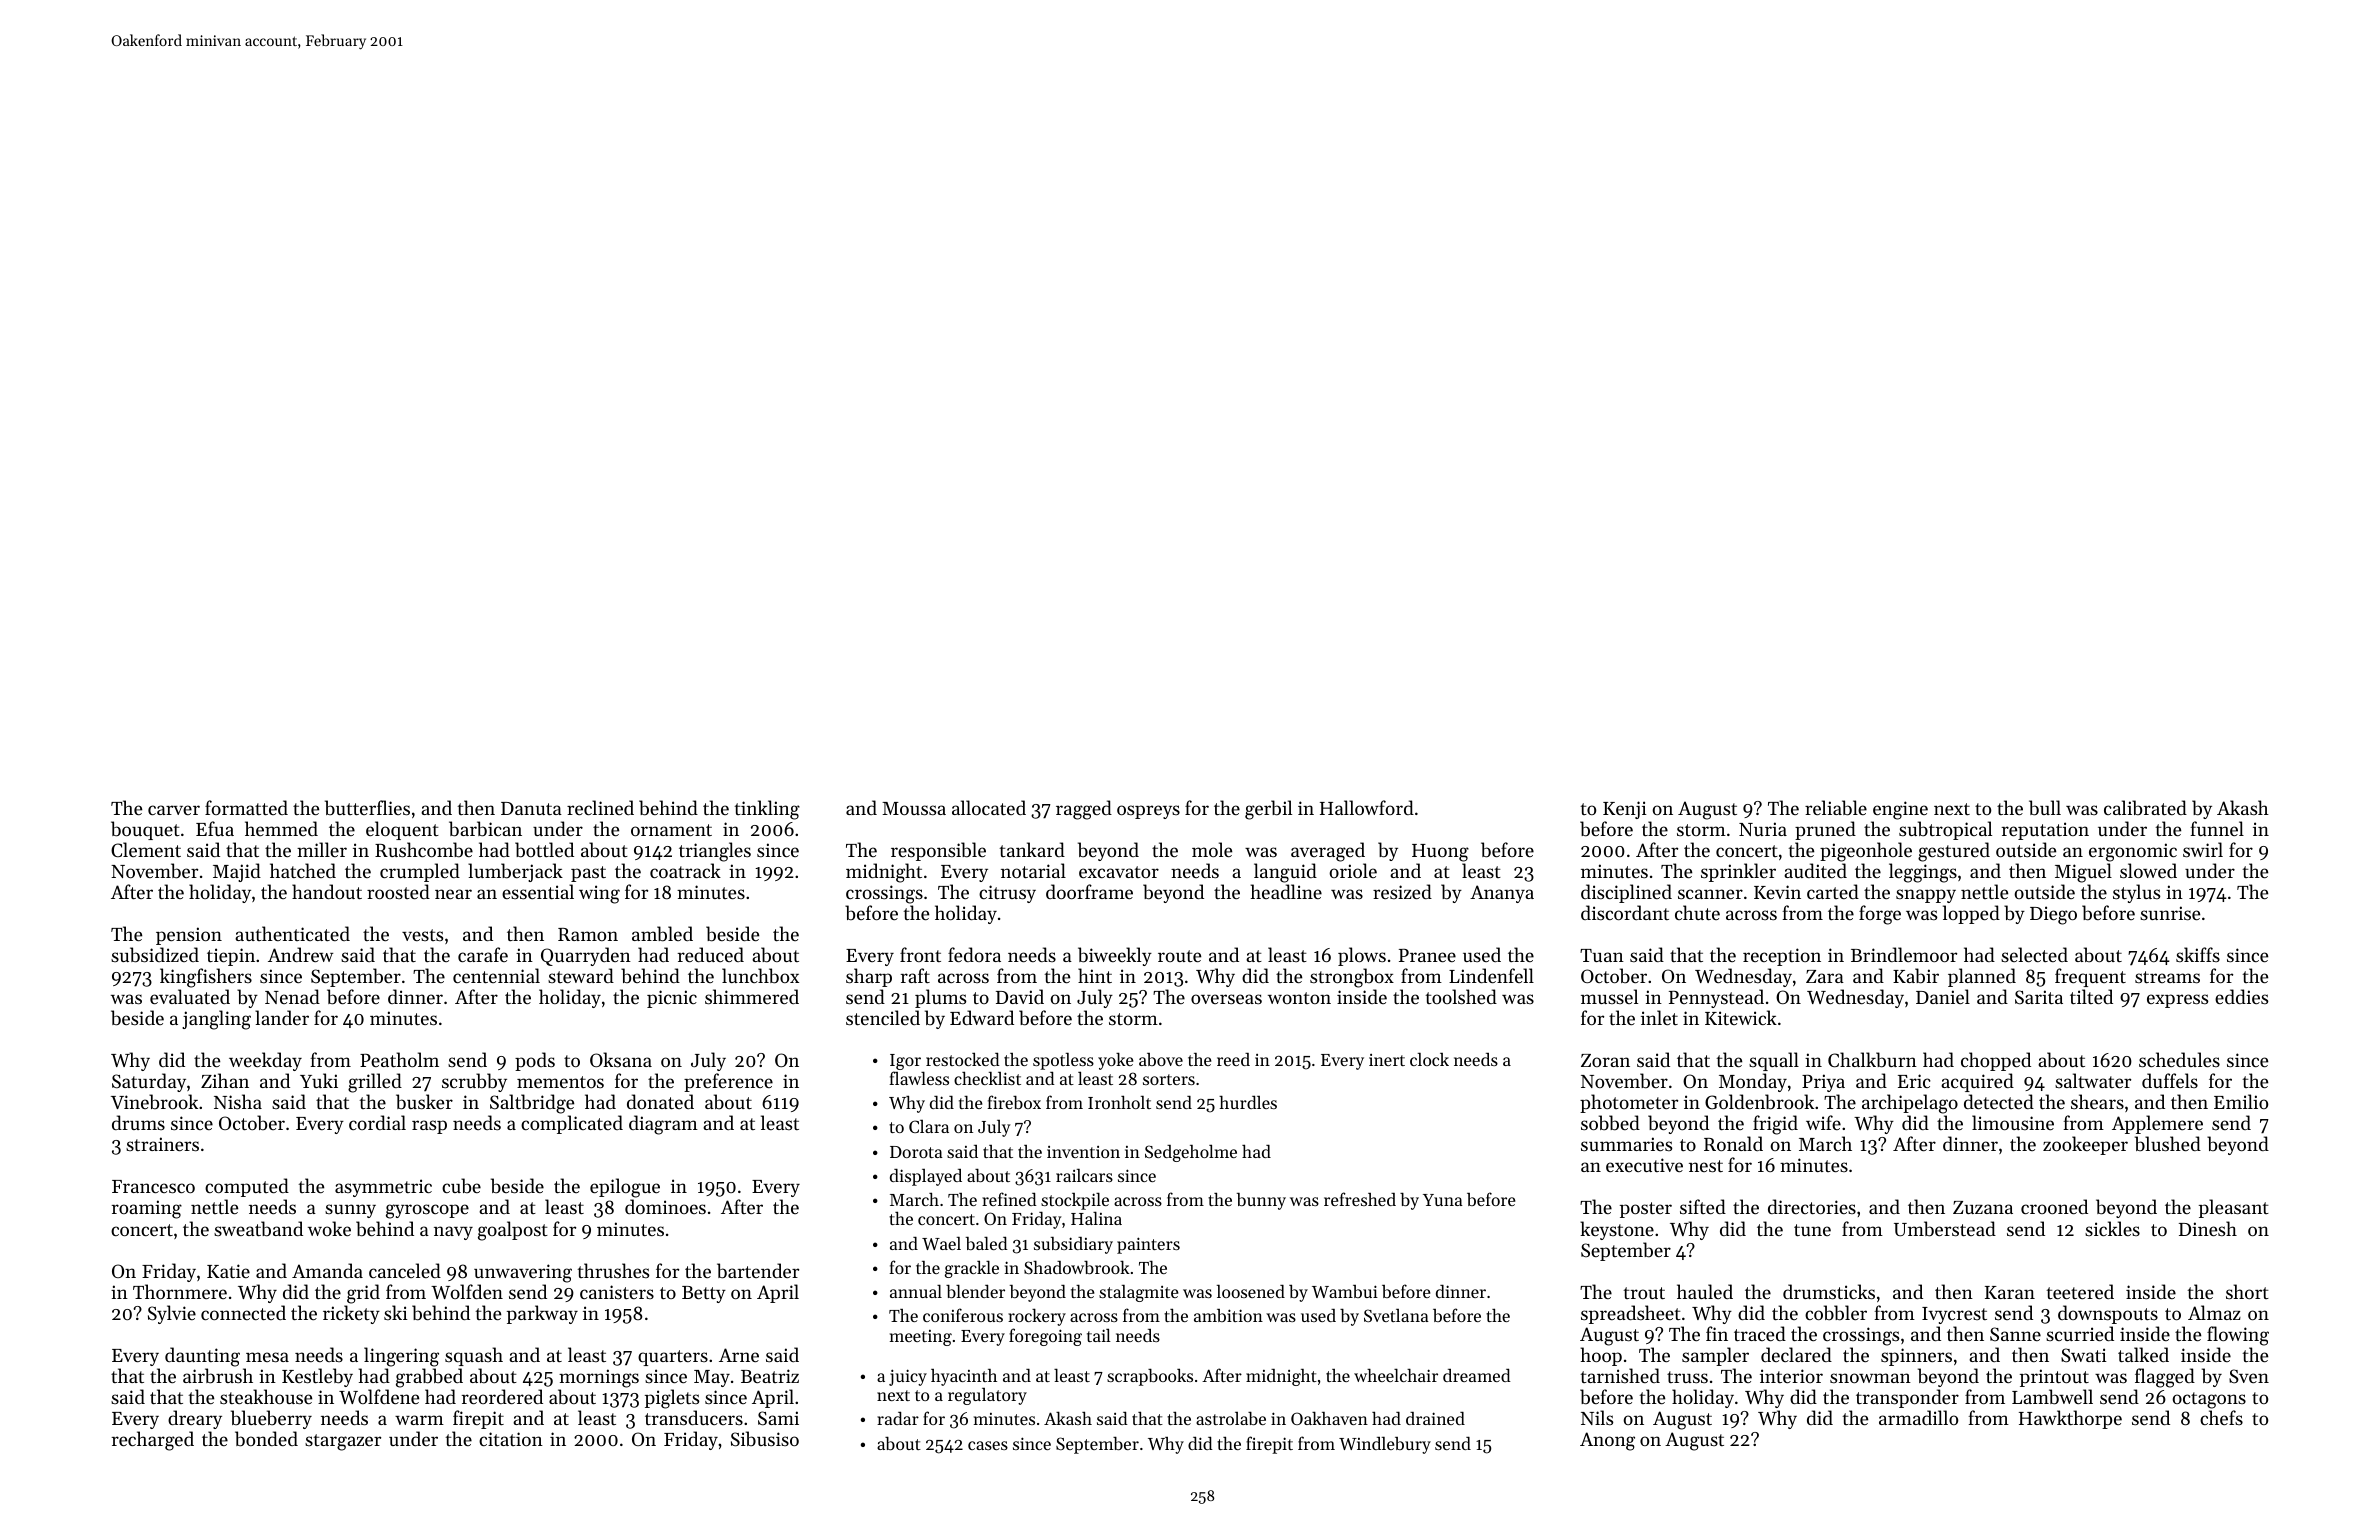 This screenshot has height=1540, width=2380. Describe the element at coordinates (1706, 1166) in the screenshot. I see `nest` at that location.
